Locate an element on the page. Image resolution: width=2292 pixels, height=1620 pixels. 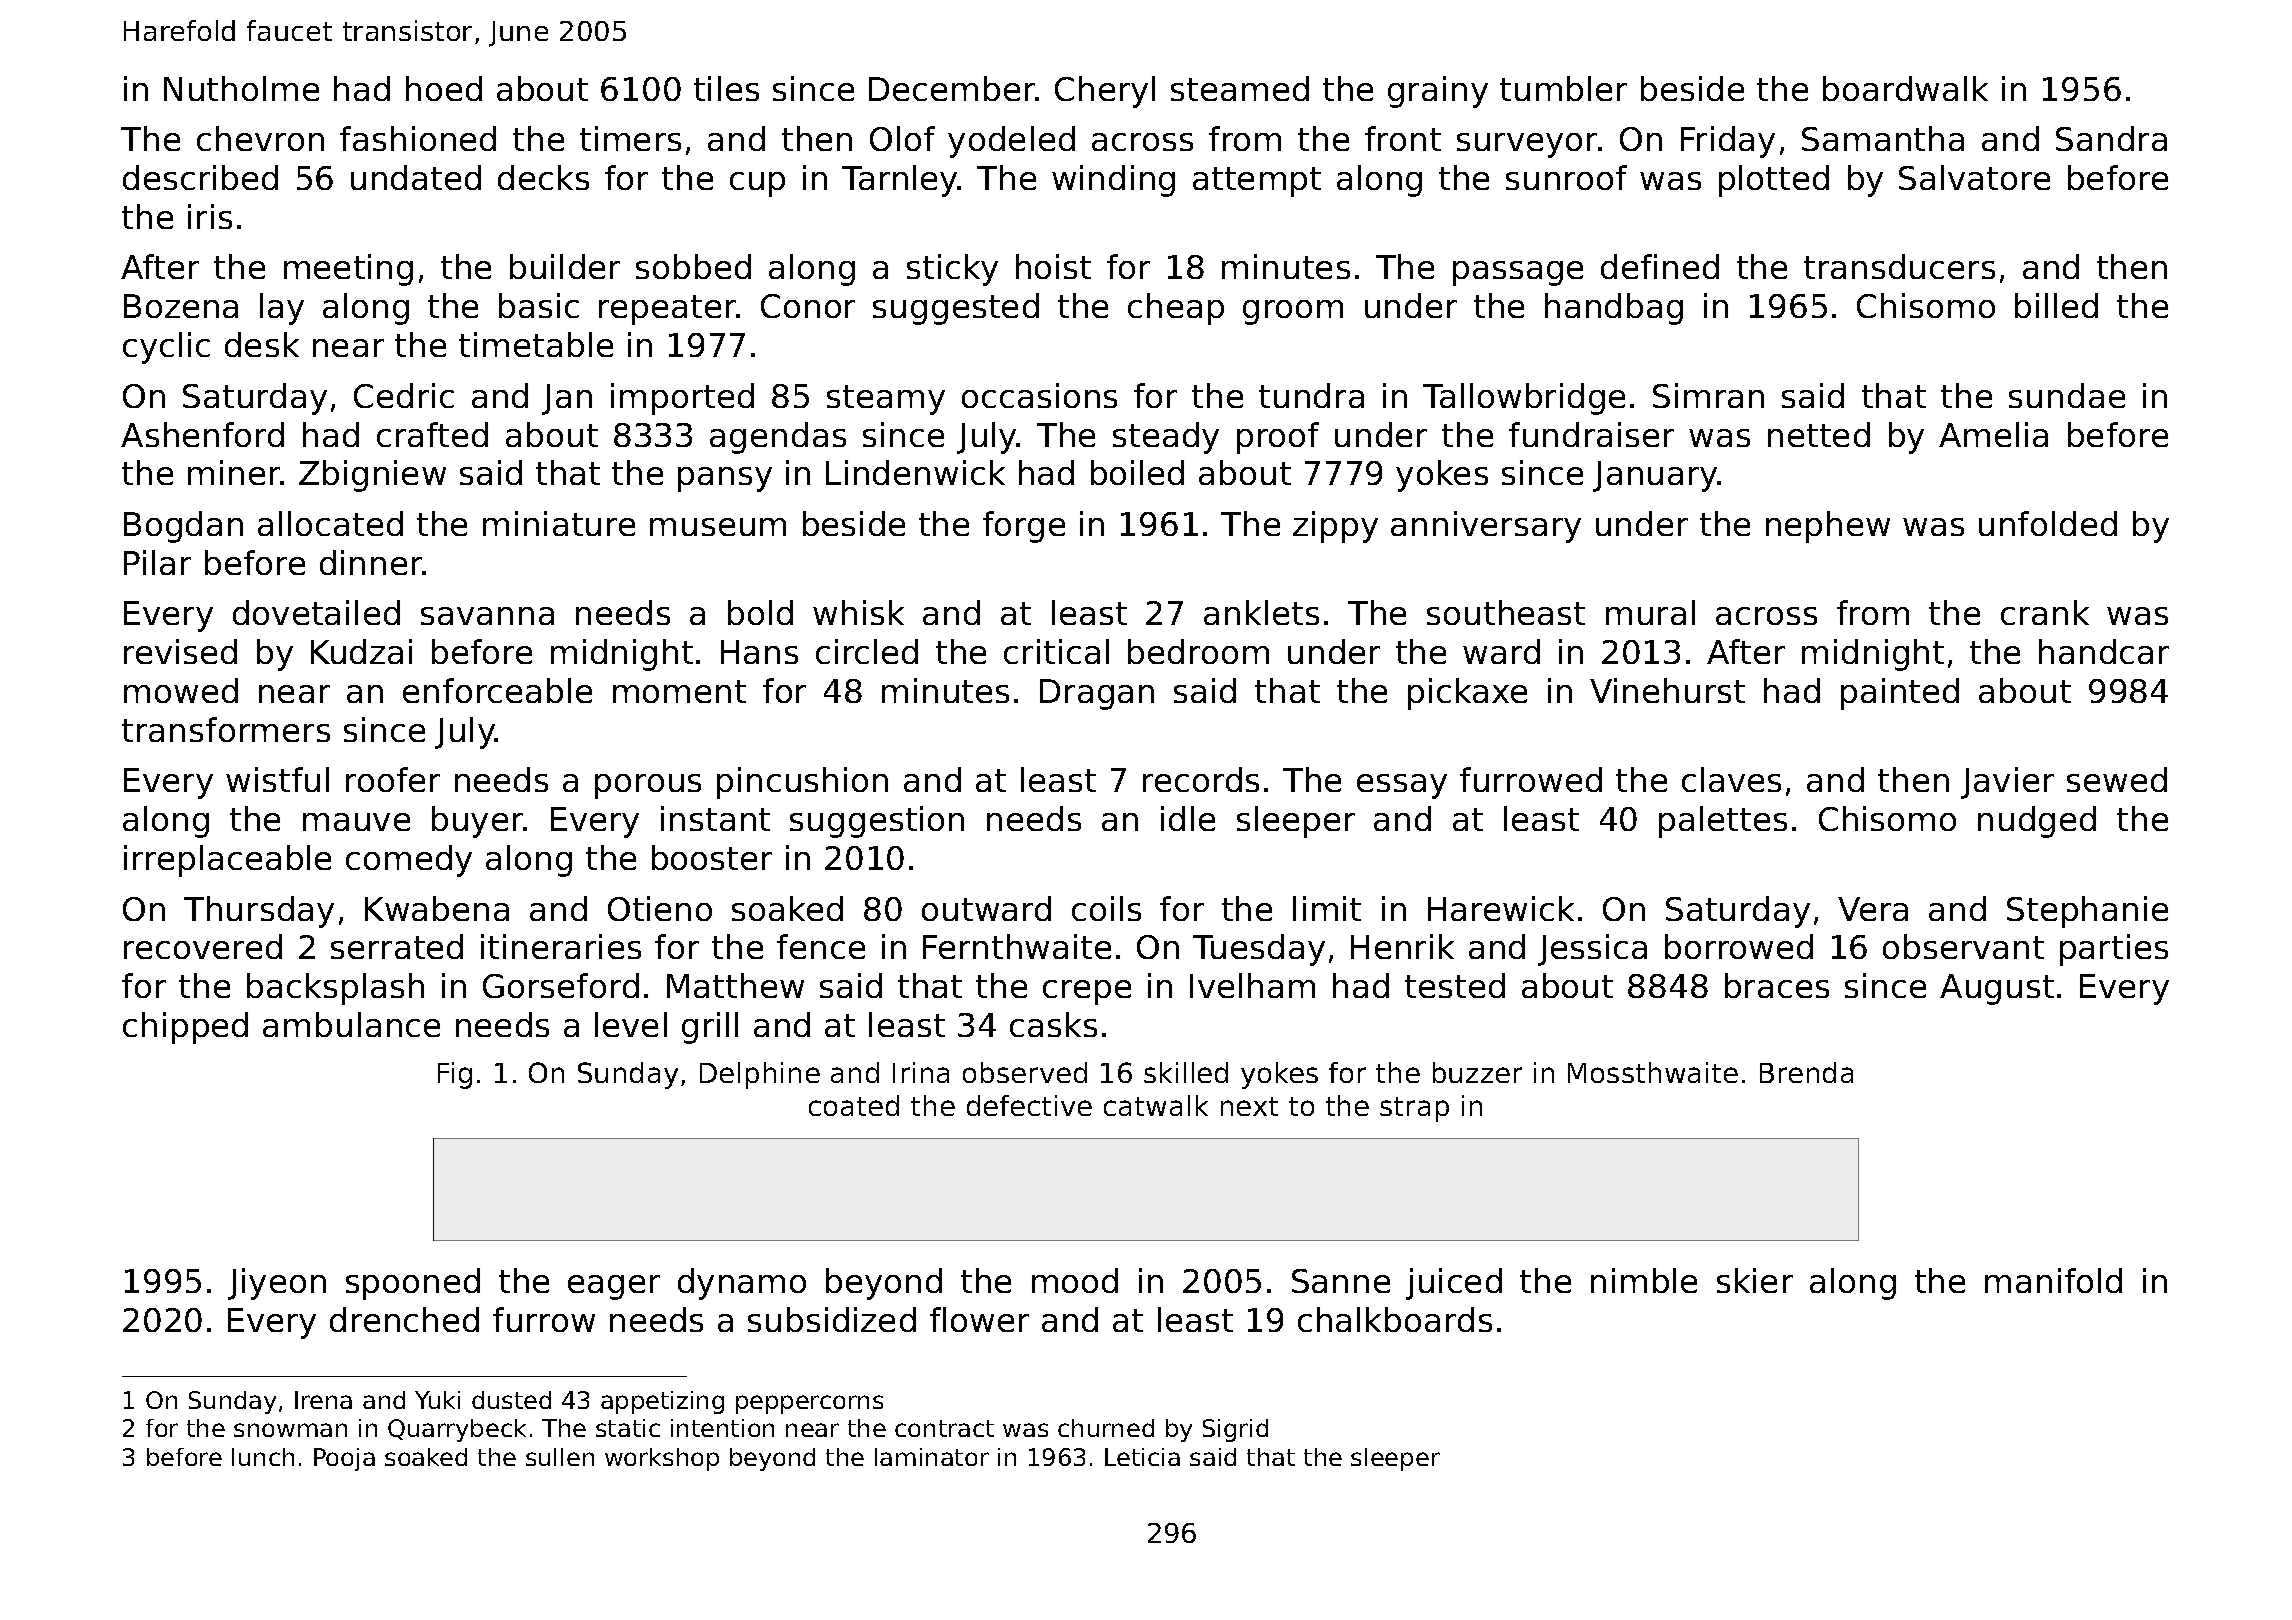
savanna is located at coordinates (487, 616).
